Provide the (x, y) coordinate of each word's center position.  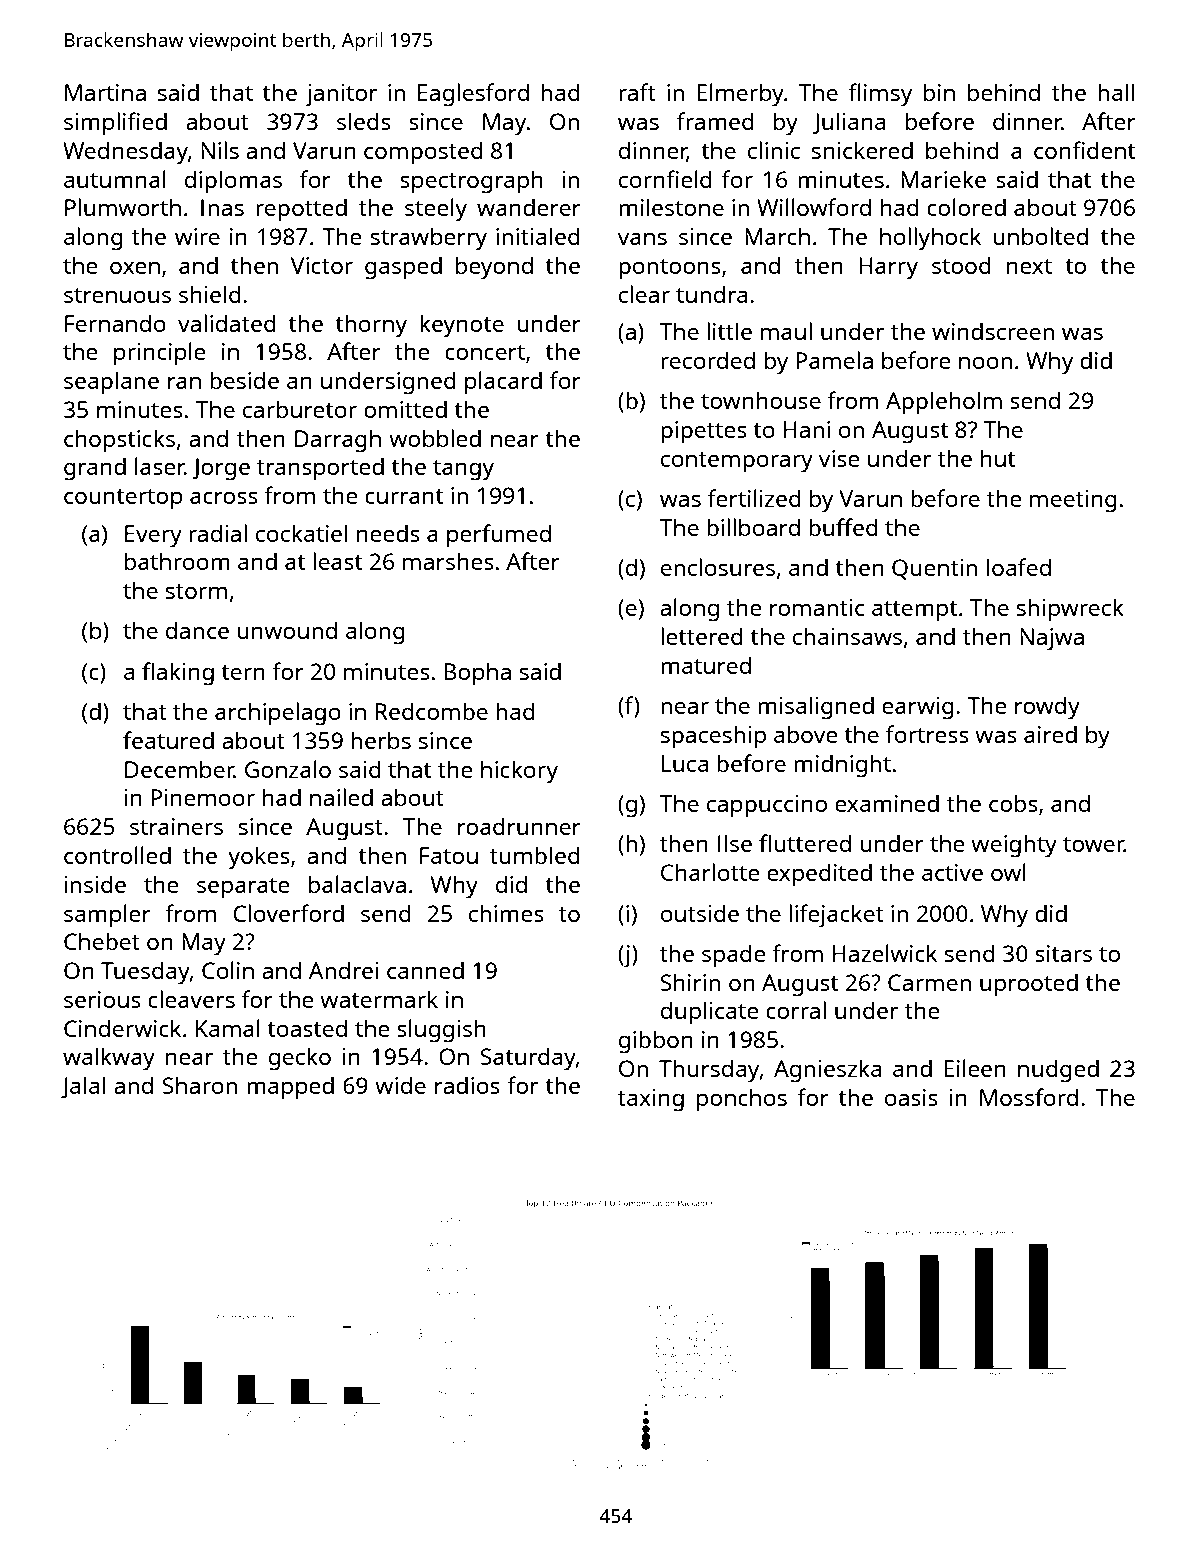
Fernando (115, 323)
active (952, 872)
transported (320, 469)
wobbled (435, 438)
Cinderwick (122, 1028)
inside (95, 884)
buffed (843, 527)
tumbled (535, 855)
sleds (364, 121)
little (729, 331)
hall (1116, 92)
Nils (220, 150)
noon (985, 362)
